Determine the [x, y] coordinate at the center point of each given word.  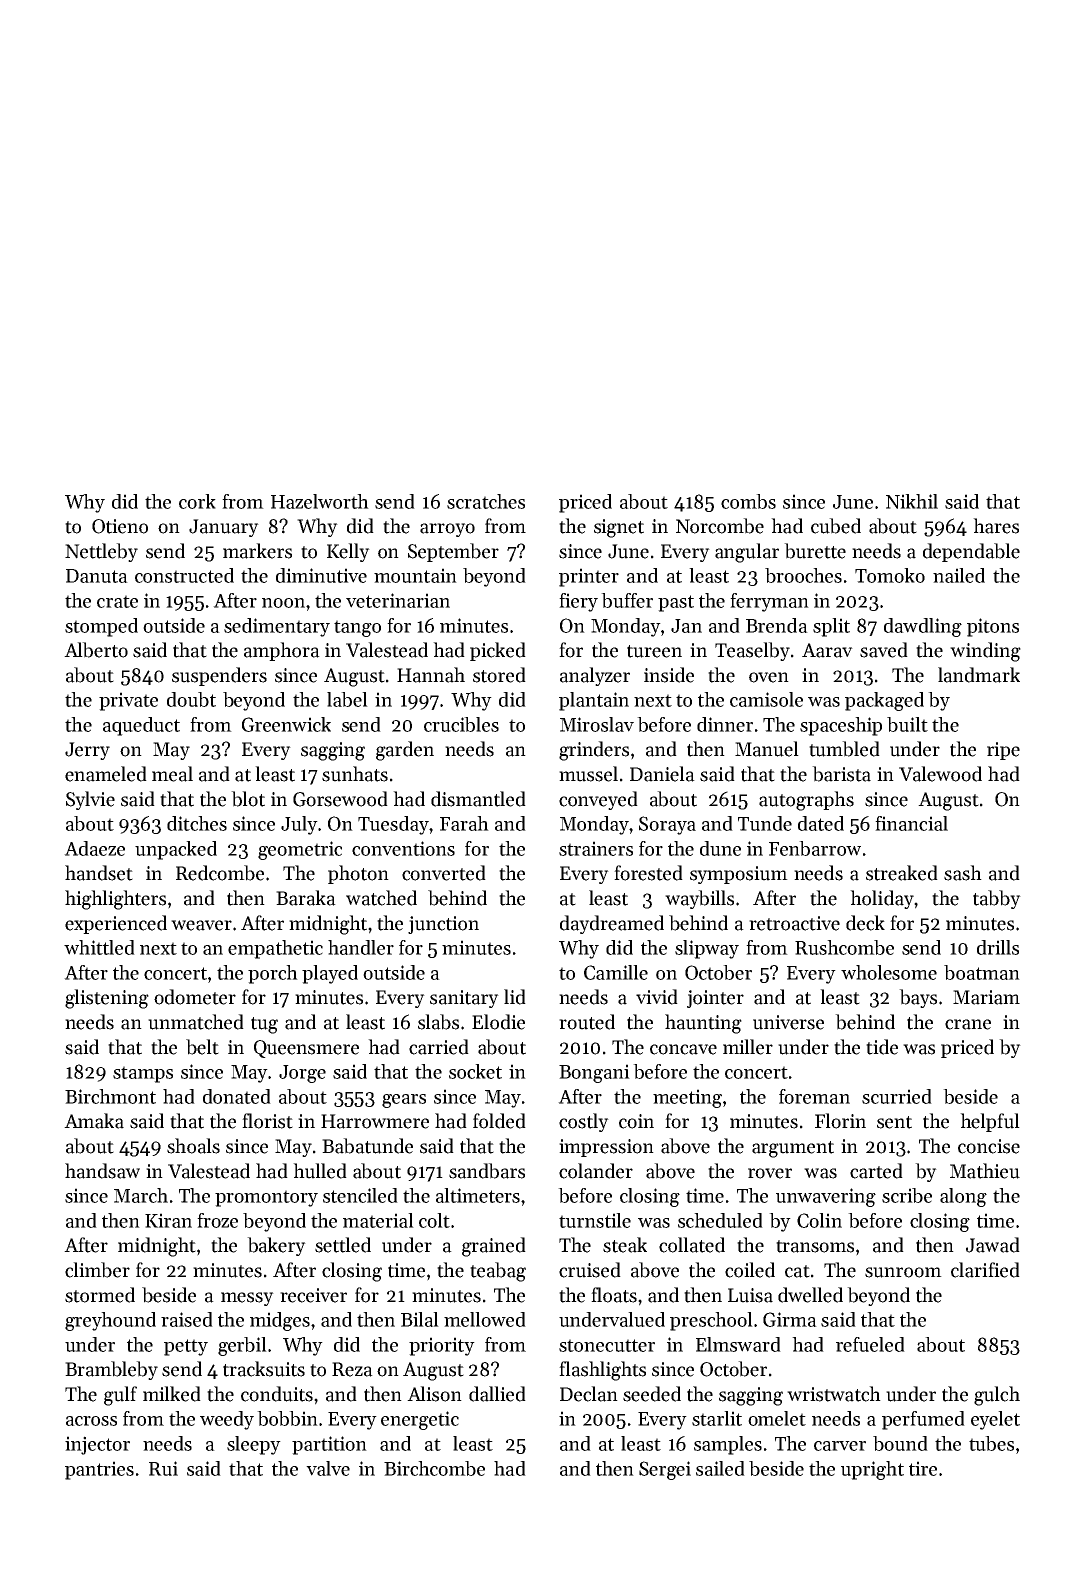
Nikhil [912, 501]
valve [328, 1468]
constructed [184, 575]
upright [872, 1470]
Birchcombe [434, 1468]
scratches [486, 501]
